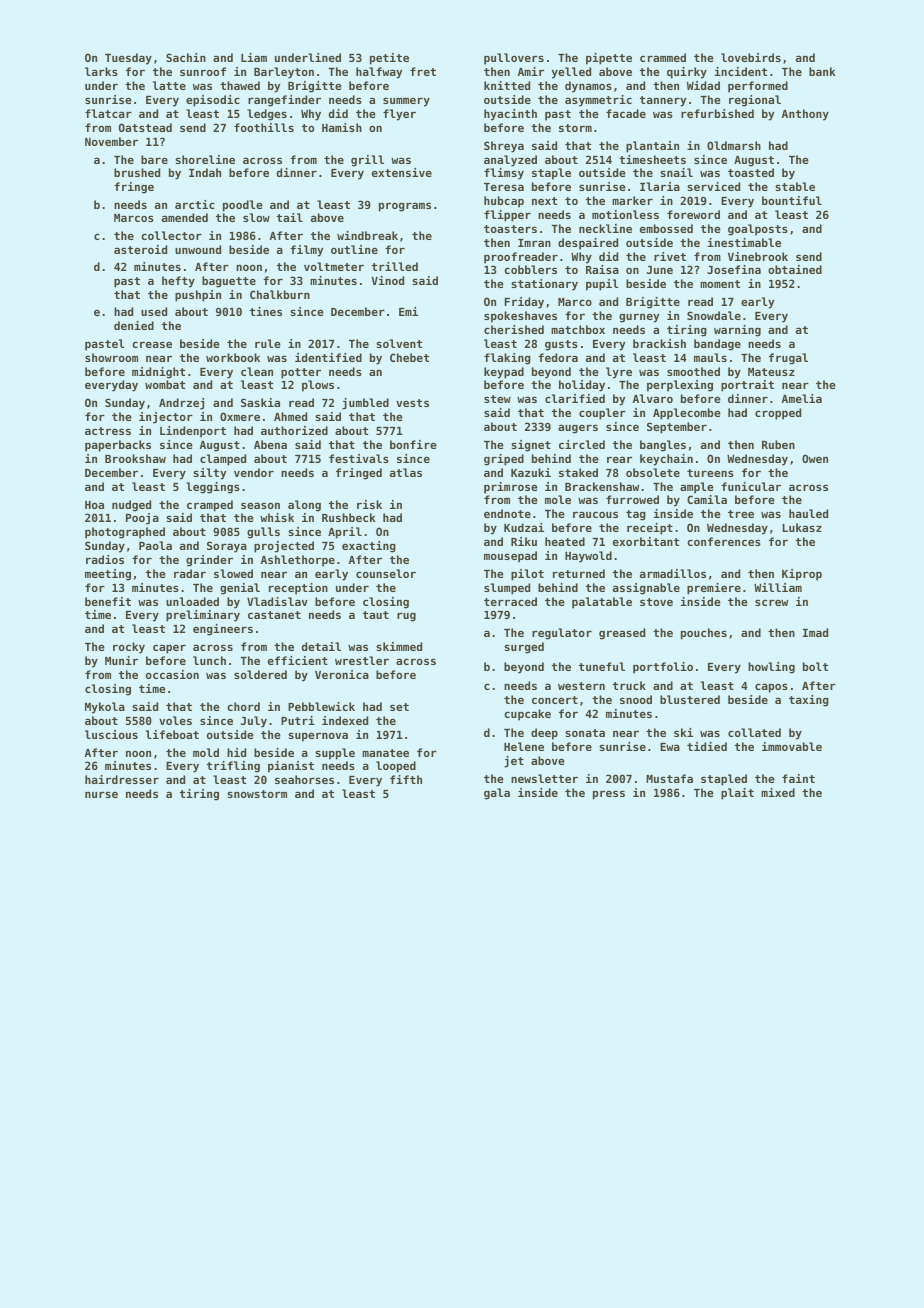  What do you see at coordinates (531, 446) in the screenshot?
I see `signet` at bounding box center [531, 446].
